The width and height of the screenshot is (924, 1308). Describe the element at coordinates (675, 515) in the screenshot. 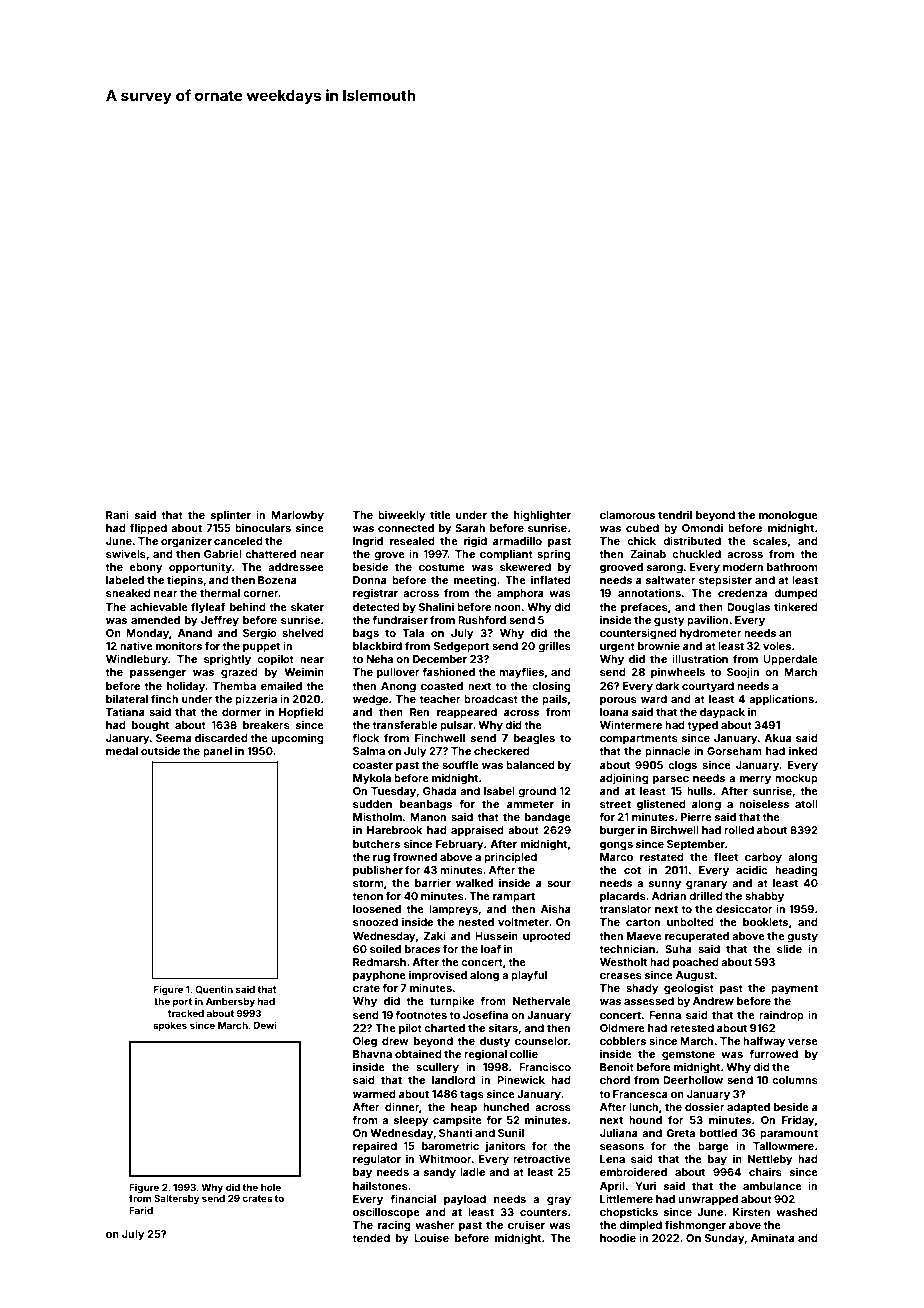

I see `tendril` at that location.
